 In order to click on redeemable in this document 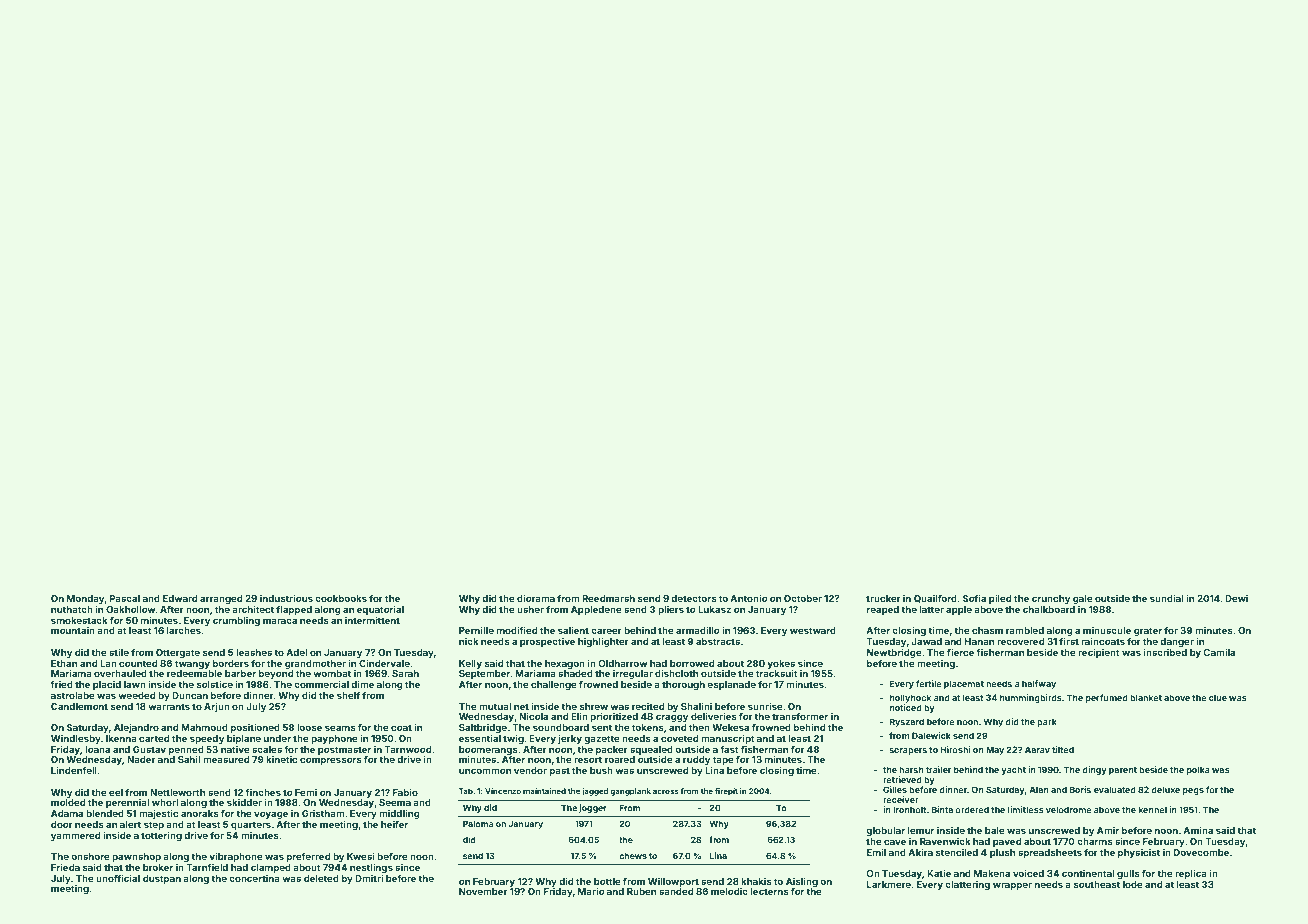, I will do `click(194, 673)`.
